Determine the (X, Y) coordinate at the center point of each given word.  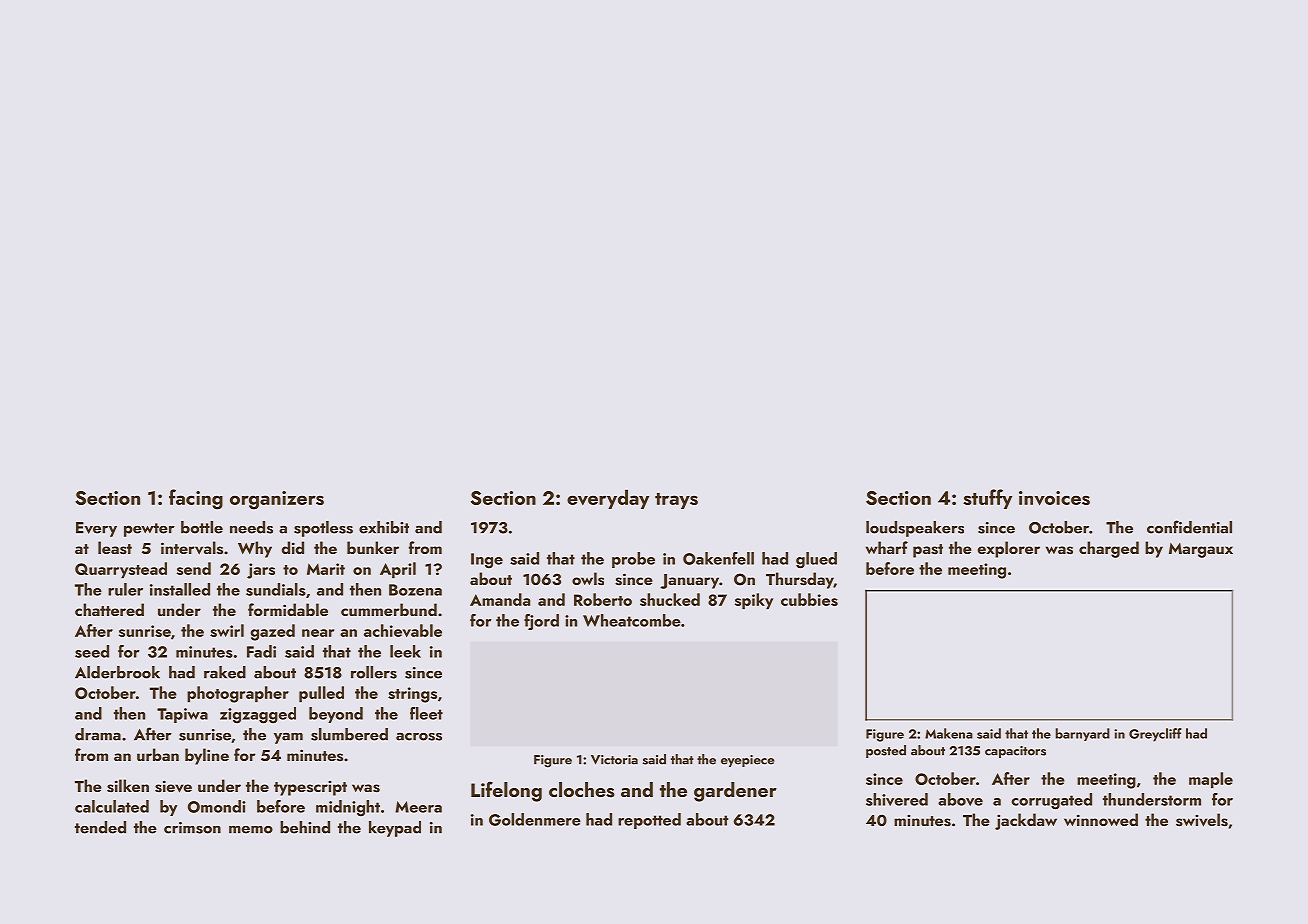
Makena (949, 733)
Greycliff (1155, 735)
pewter (149, 530)
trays (676, 501)
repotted (649, 821)
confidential (1189, 527)
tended (100, 827)
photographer (238, 694)
